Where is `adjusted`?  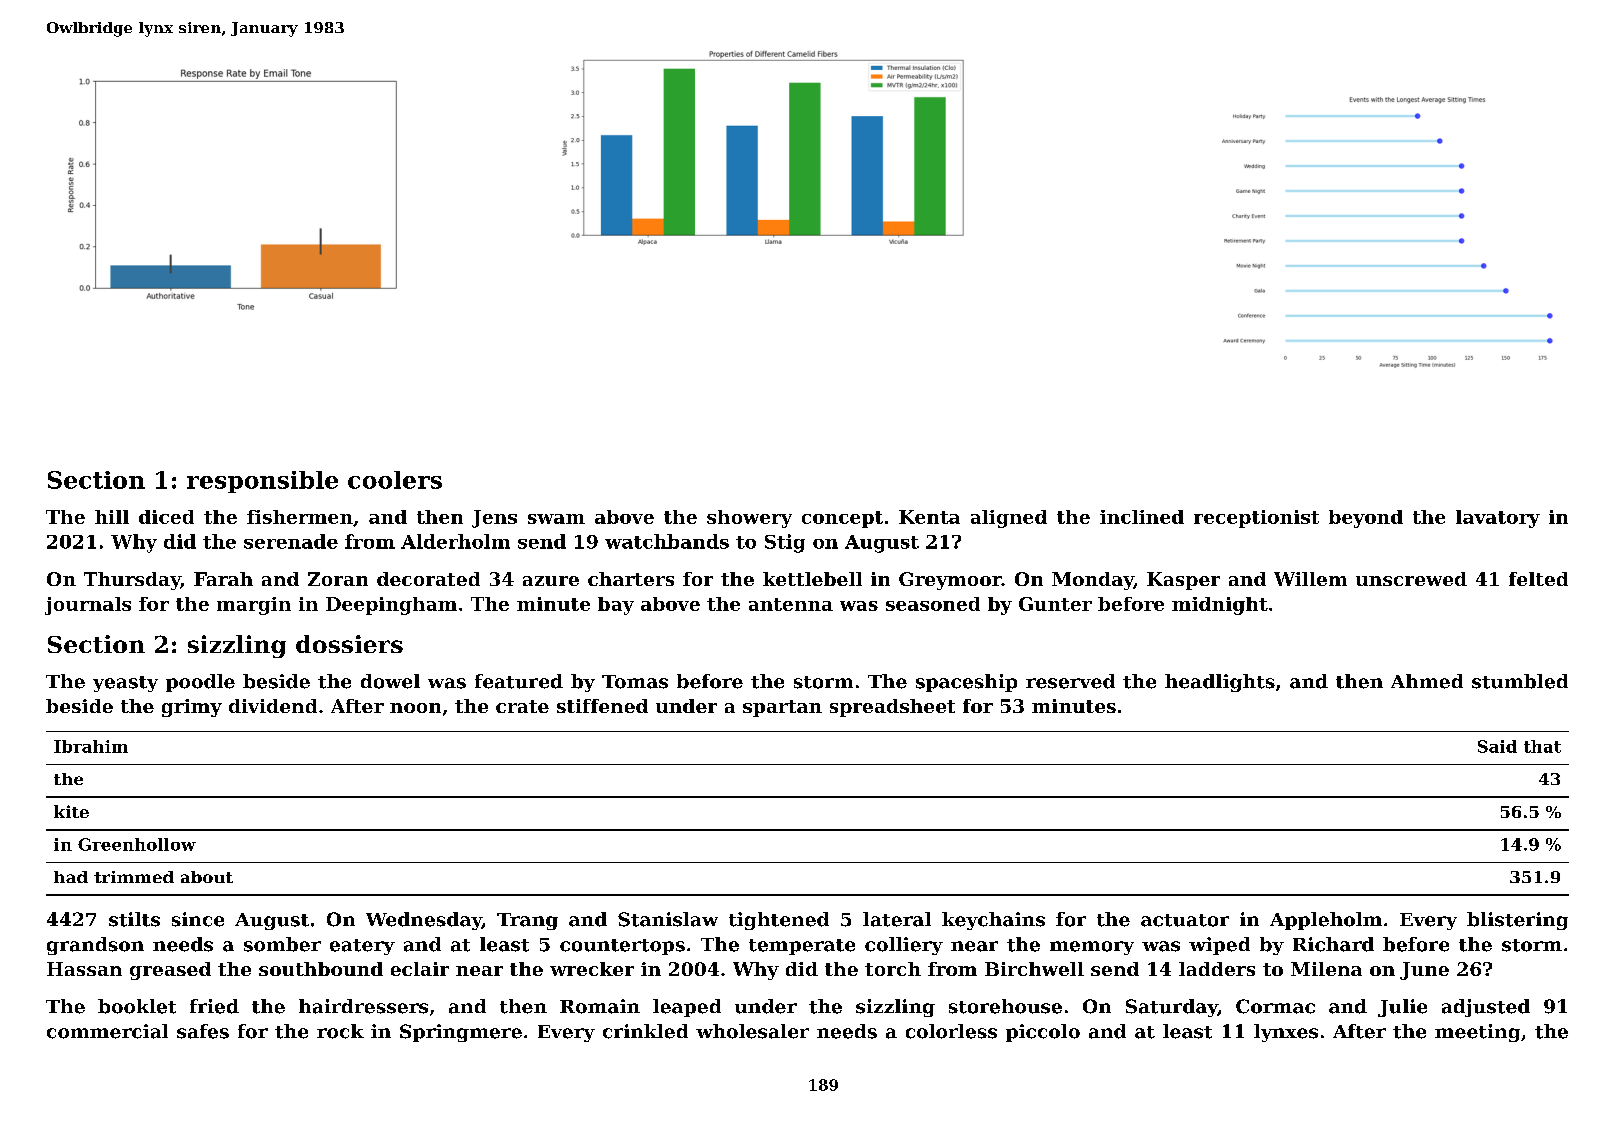 adjusted is located at coordinates (1486, 1008).
